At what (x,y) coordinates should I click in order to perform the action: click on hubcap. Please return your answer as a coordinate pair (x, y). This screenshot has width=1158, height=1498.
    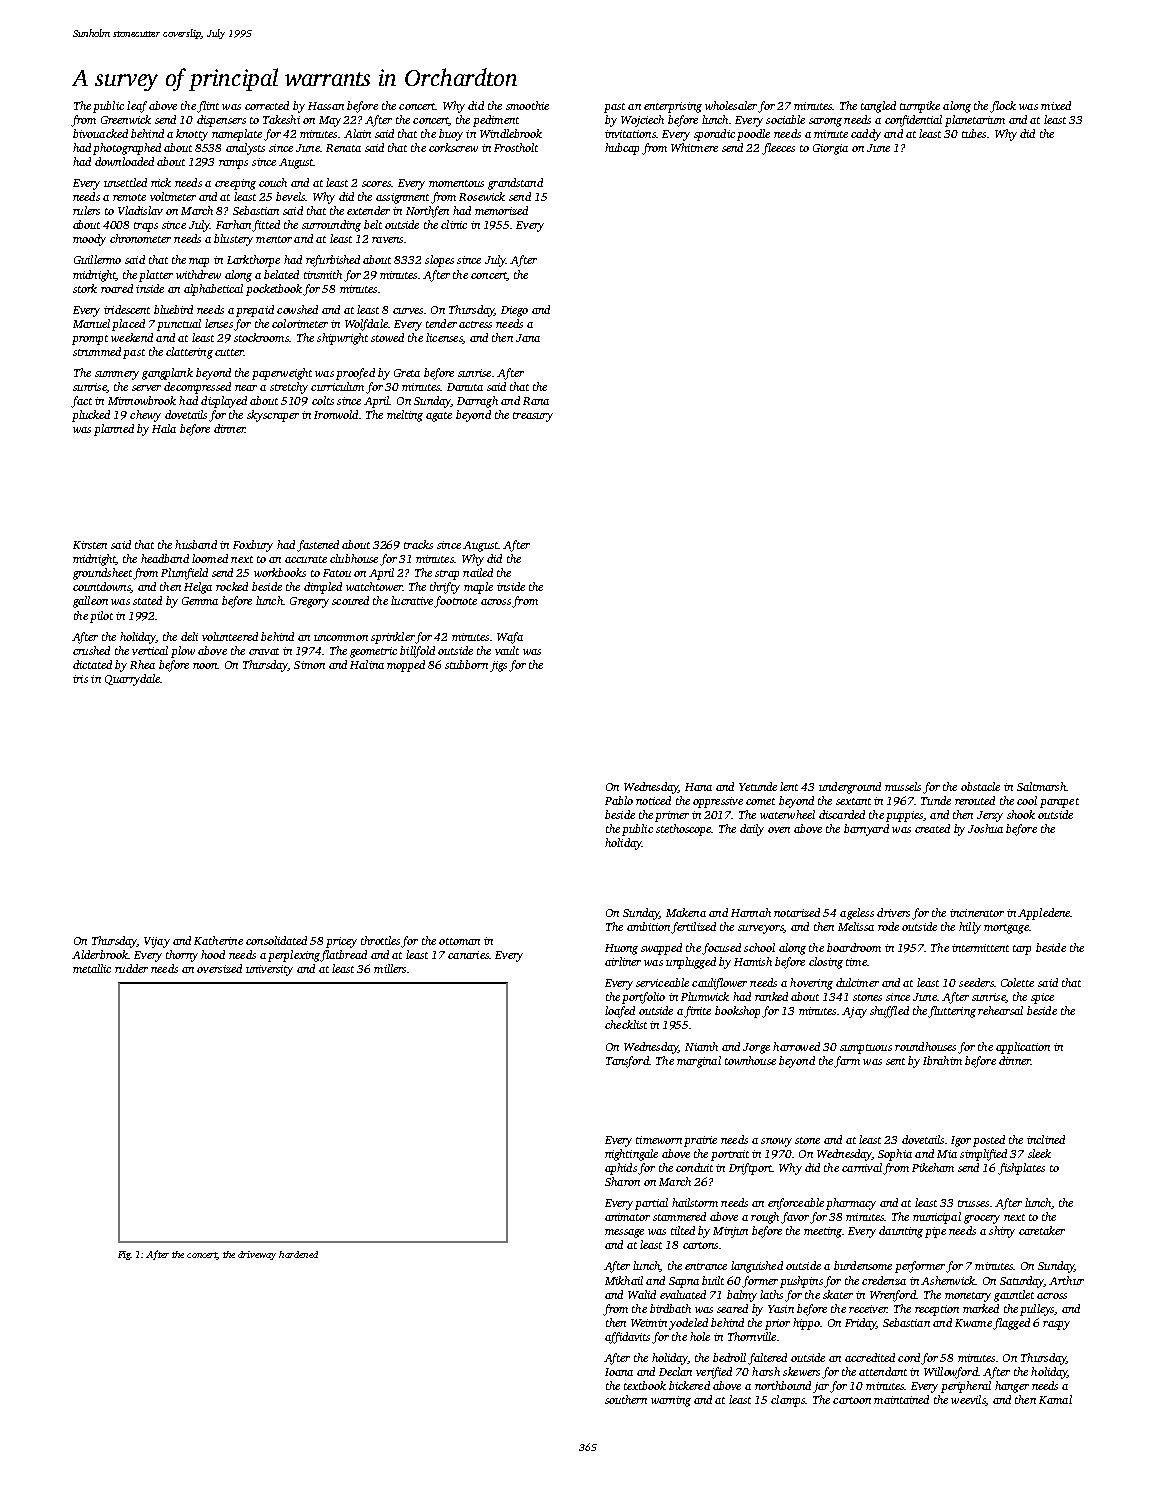
    Looking at the image, I should click on (622, 149).
